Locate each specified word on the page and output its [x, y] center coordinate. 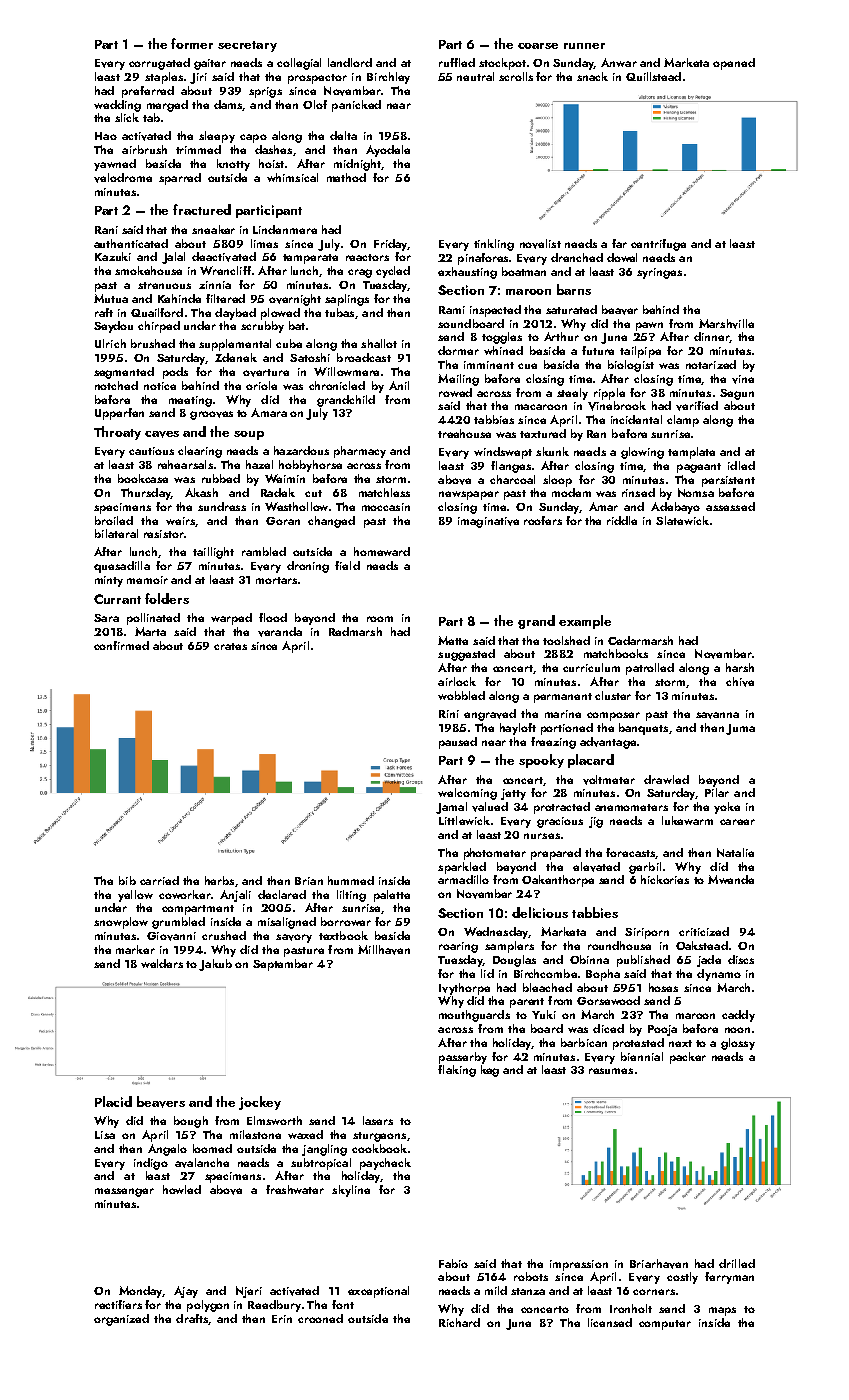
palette [392, 896]
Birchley [388, 78]
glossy [738, 1044]
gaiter [210, 64]
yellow [135, 896]
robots [531, 1276]
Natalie [735, 852]
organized [121, 1320]
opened [734, 64]
